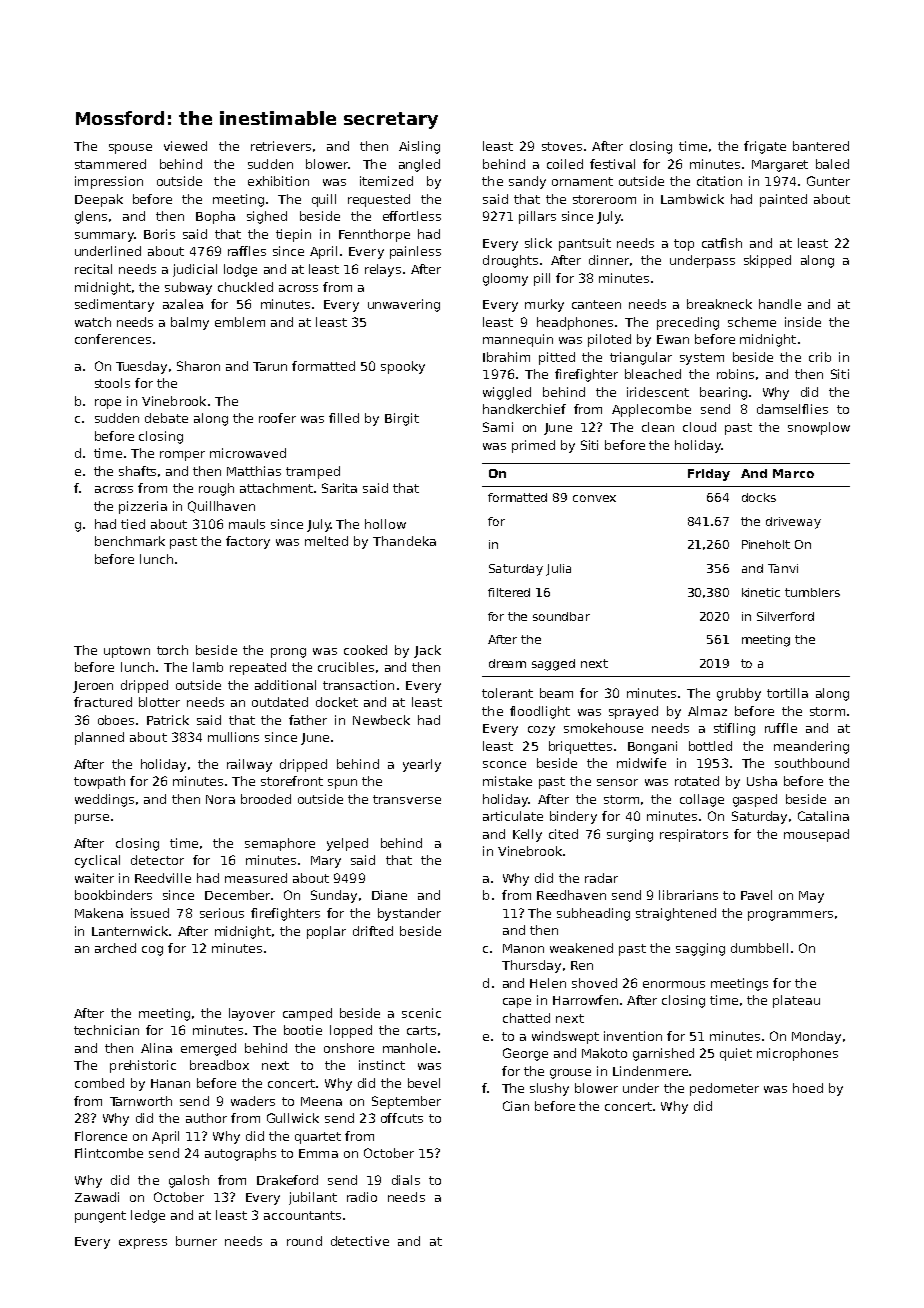 This page has height=1308, width=924. What do you see at coordinates (533, 446) in the page?
I see `primed` at bounding box center [533, 446].
